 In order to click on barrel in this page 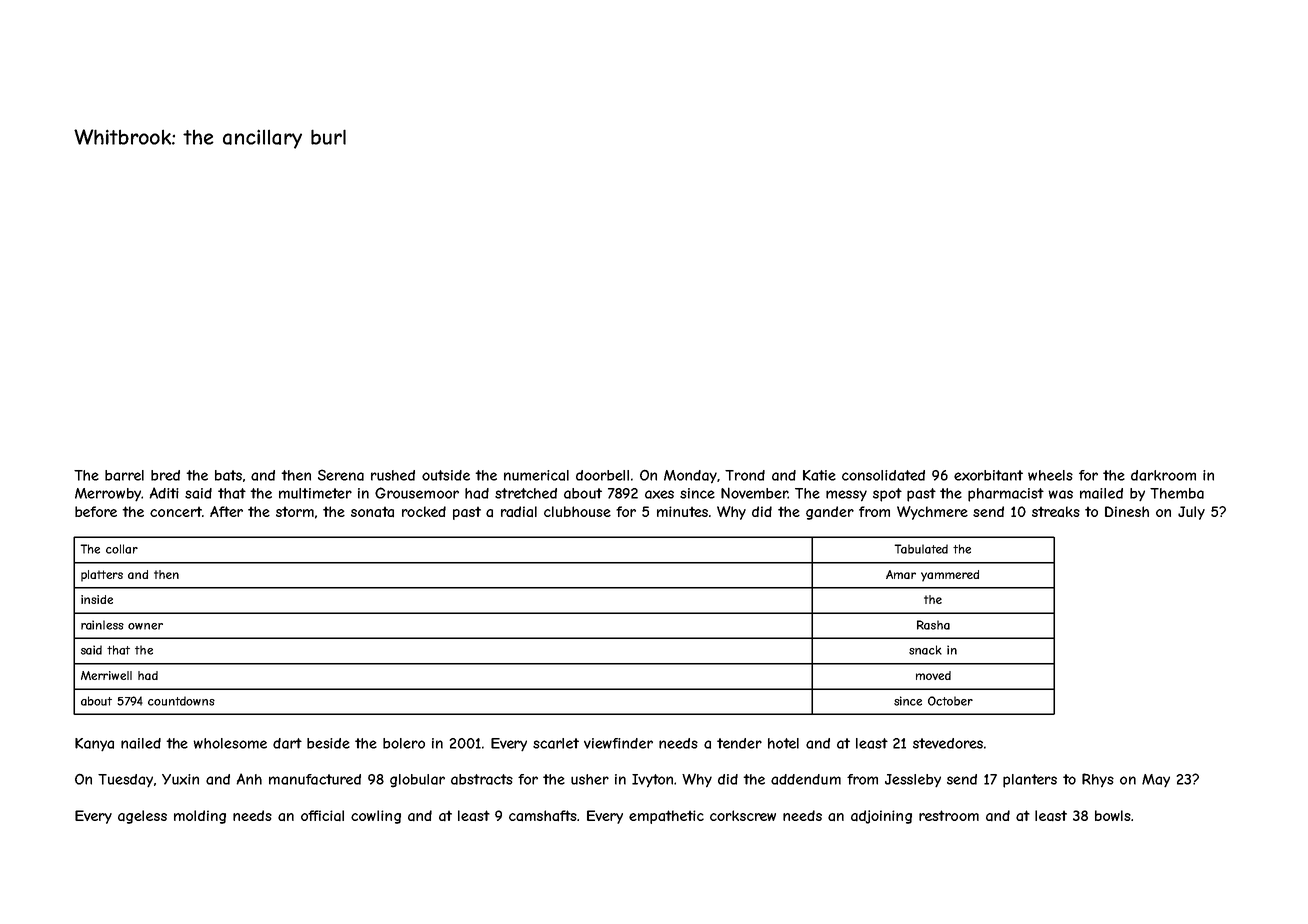, I will do `click(124, 475)`.
